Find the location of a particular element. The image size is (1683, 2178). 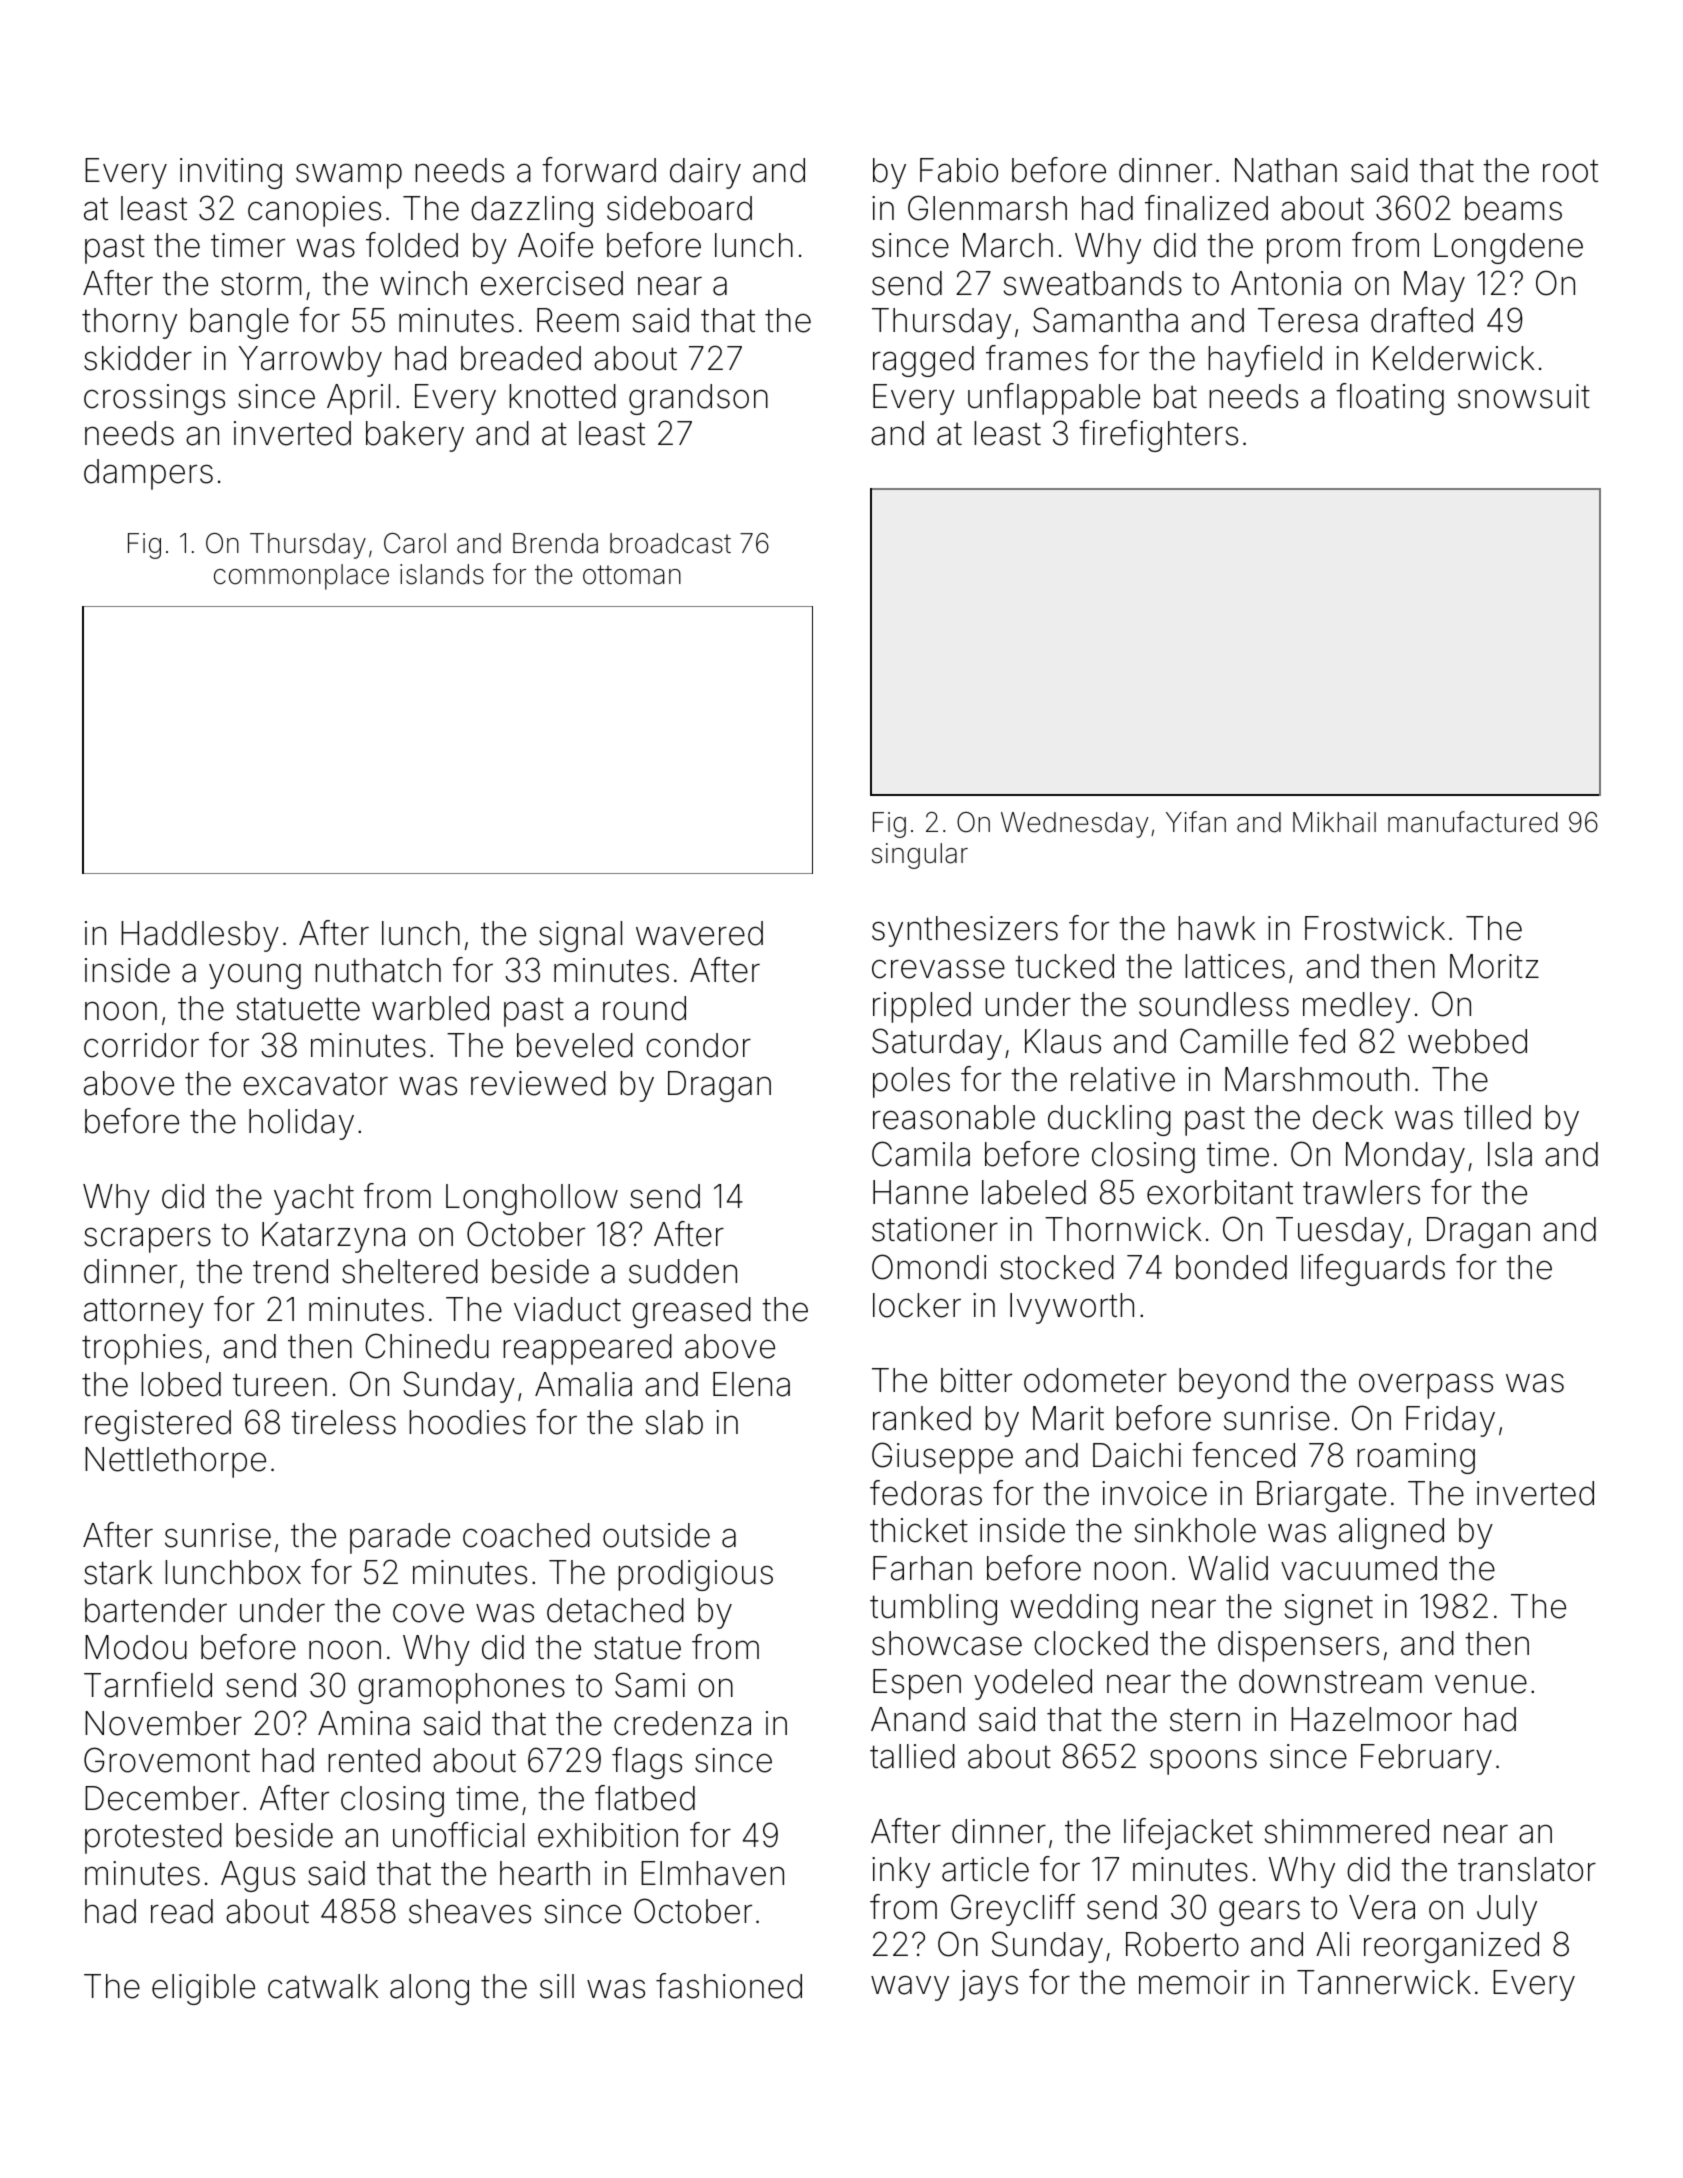

protested is located at coordinates (153, 1838).
